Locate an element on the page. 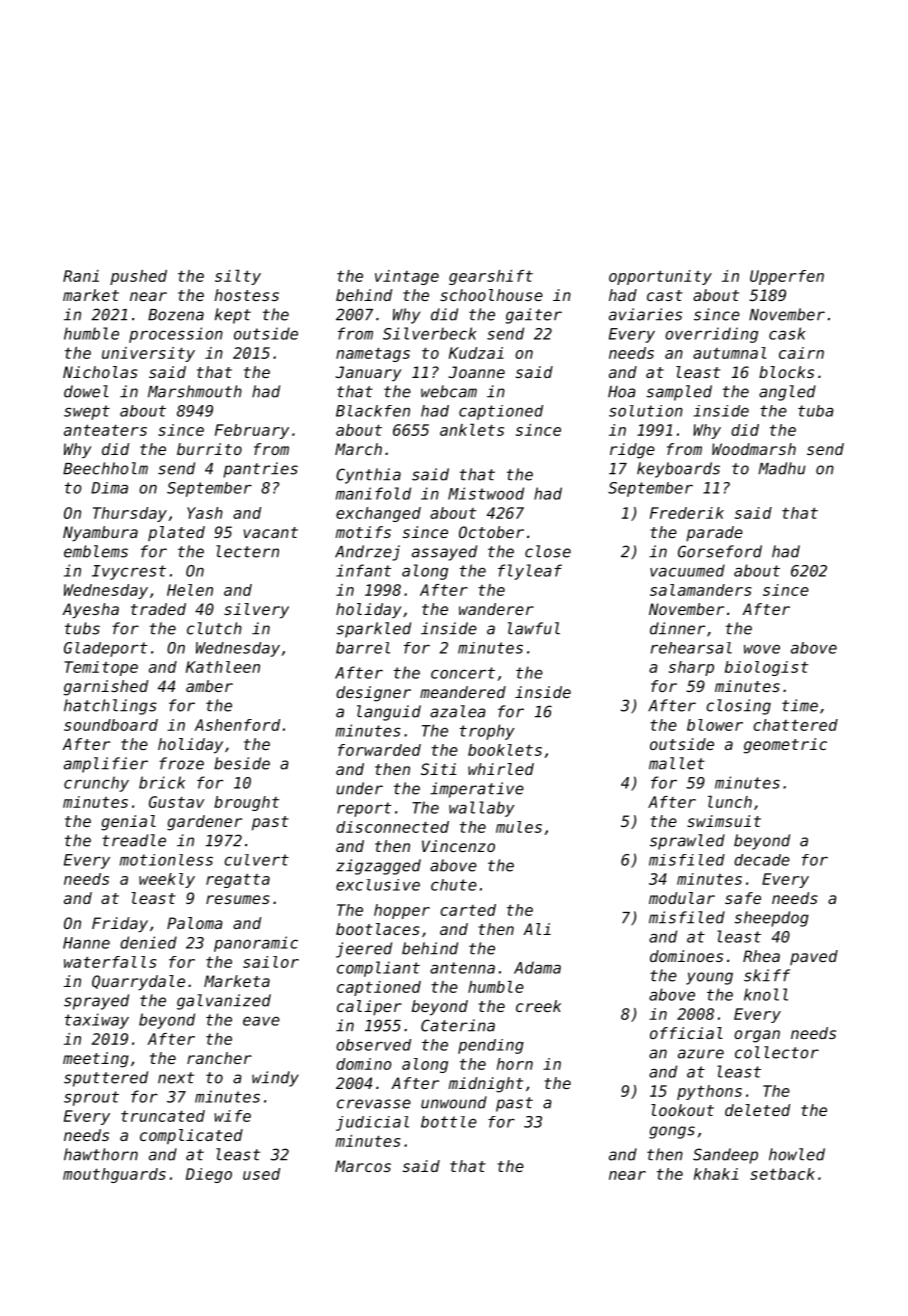  parade is located at coordinates (714, 533).
